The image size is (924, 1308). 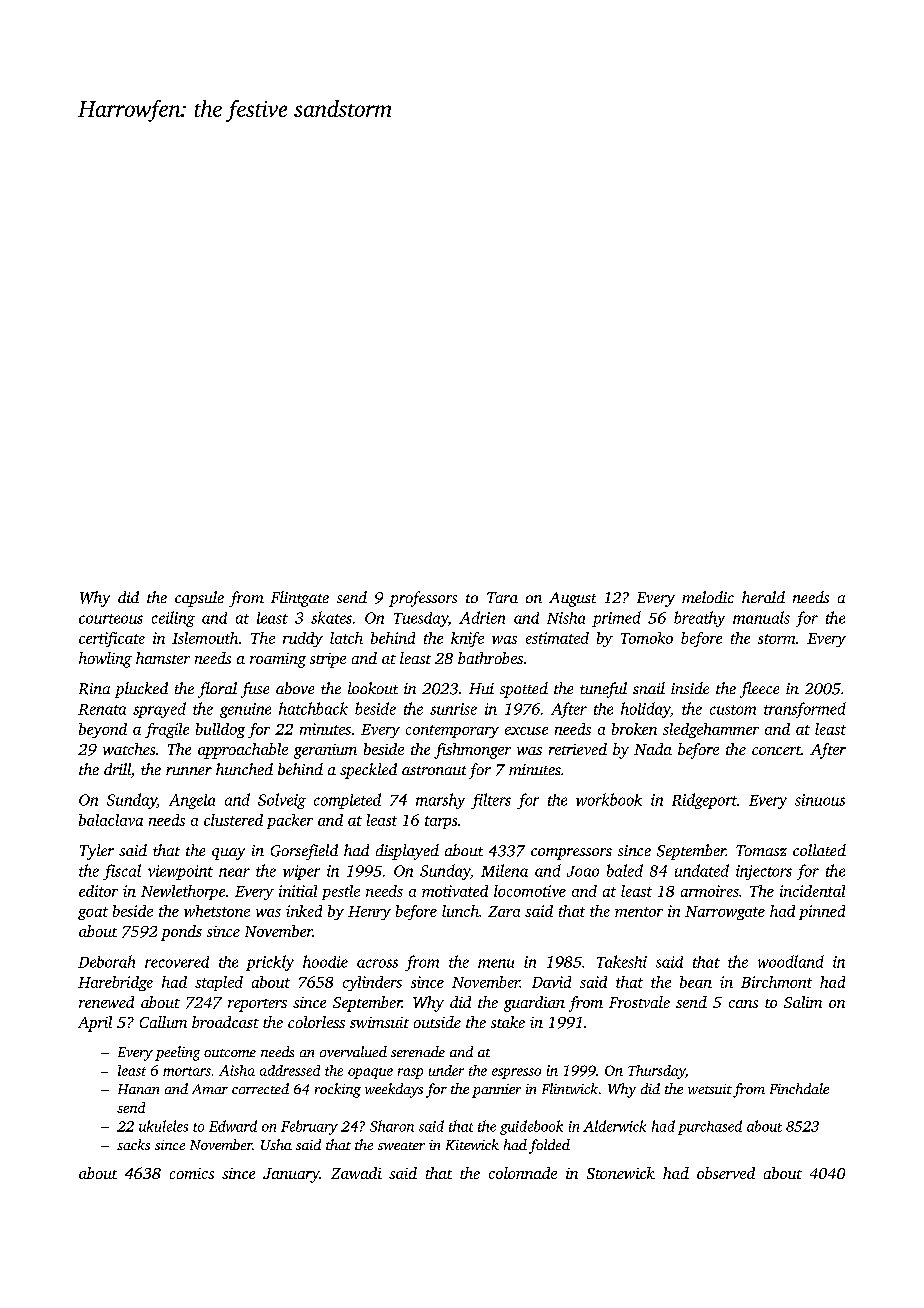 I want to click on Tara, so click(x=502, y=597).
